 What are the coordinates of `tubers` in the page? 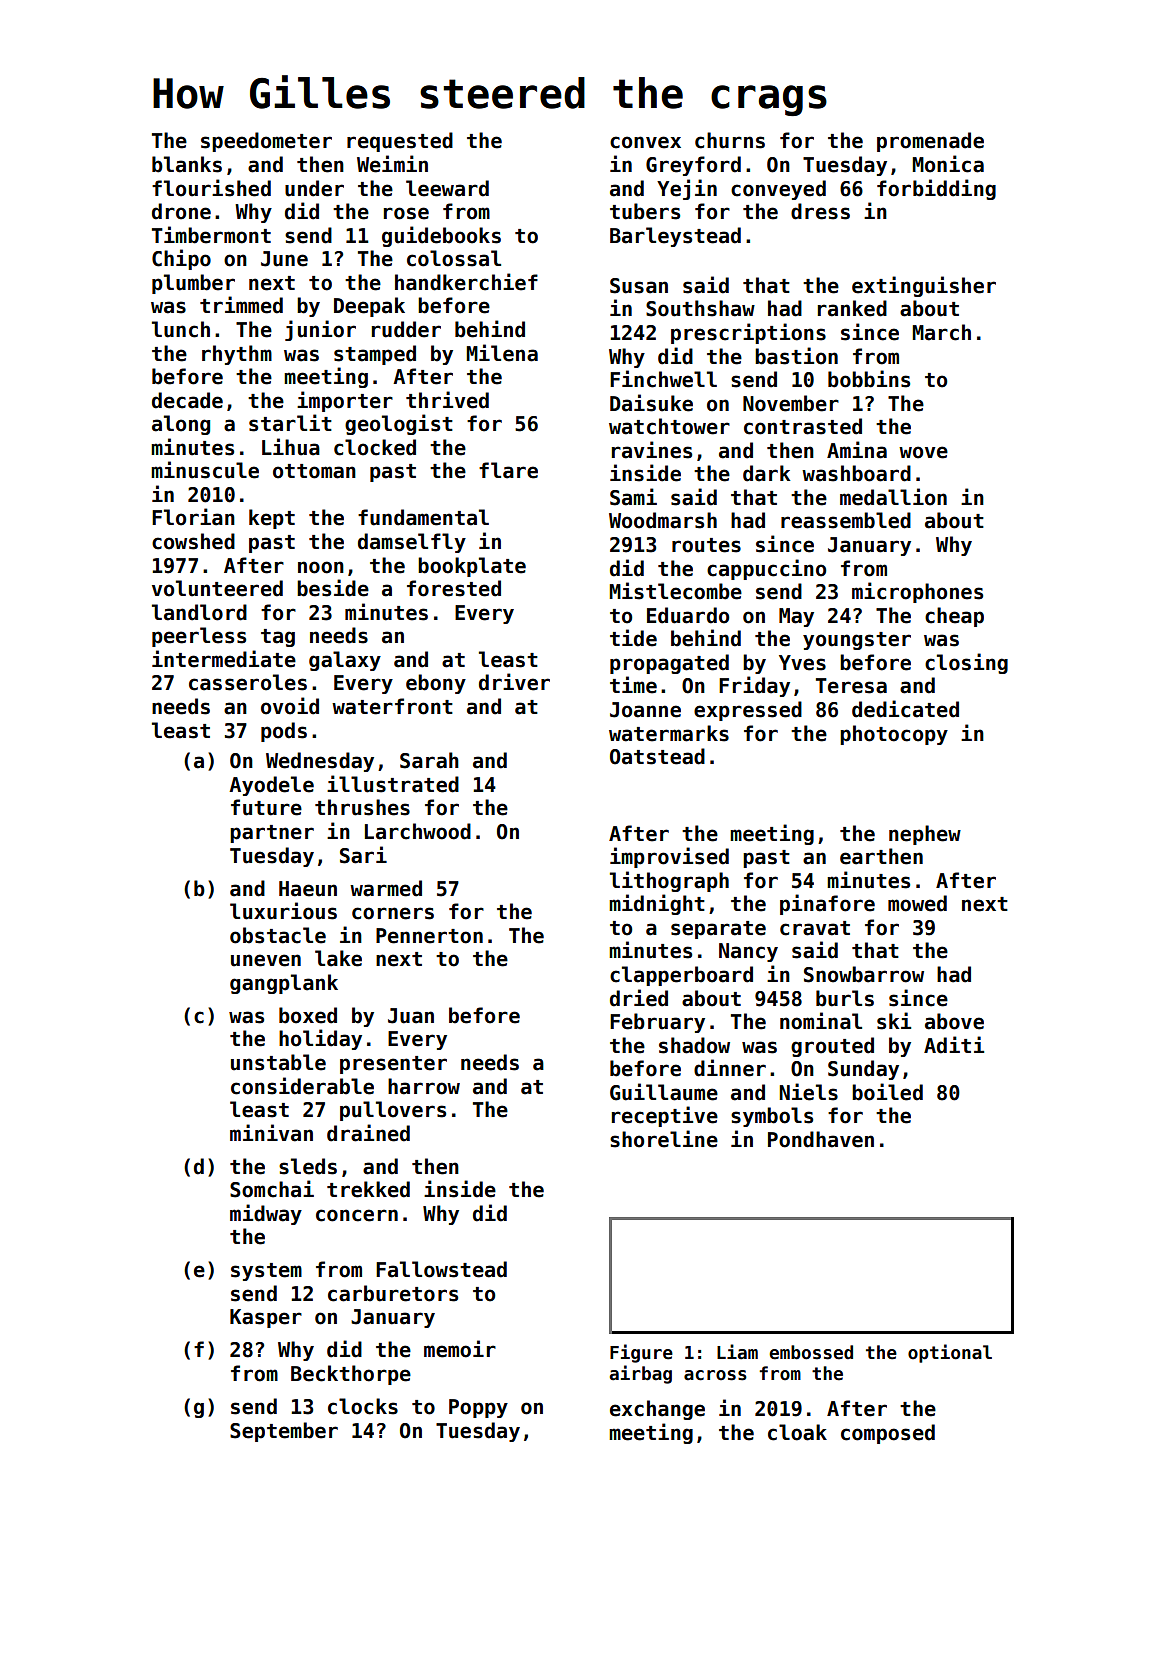 It's located at (645, 211).
